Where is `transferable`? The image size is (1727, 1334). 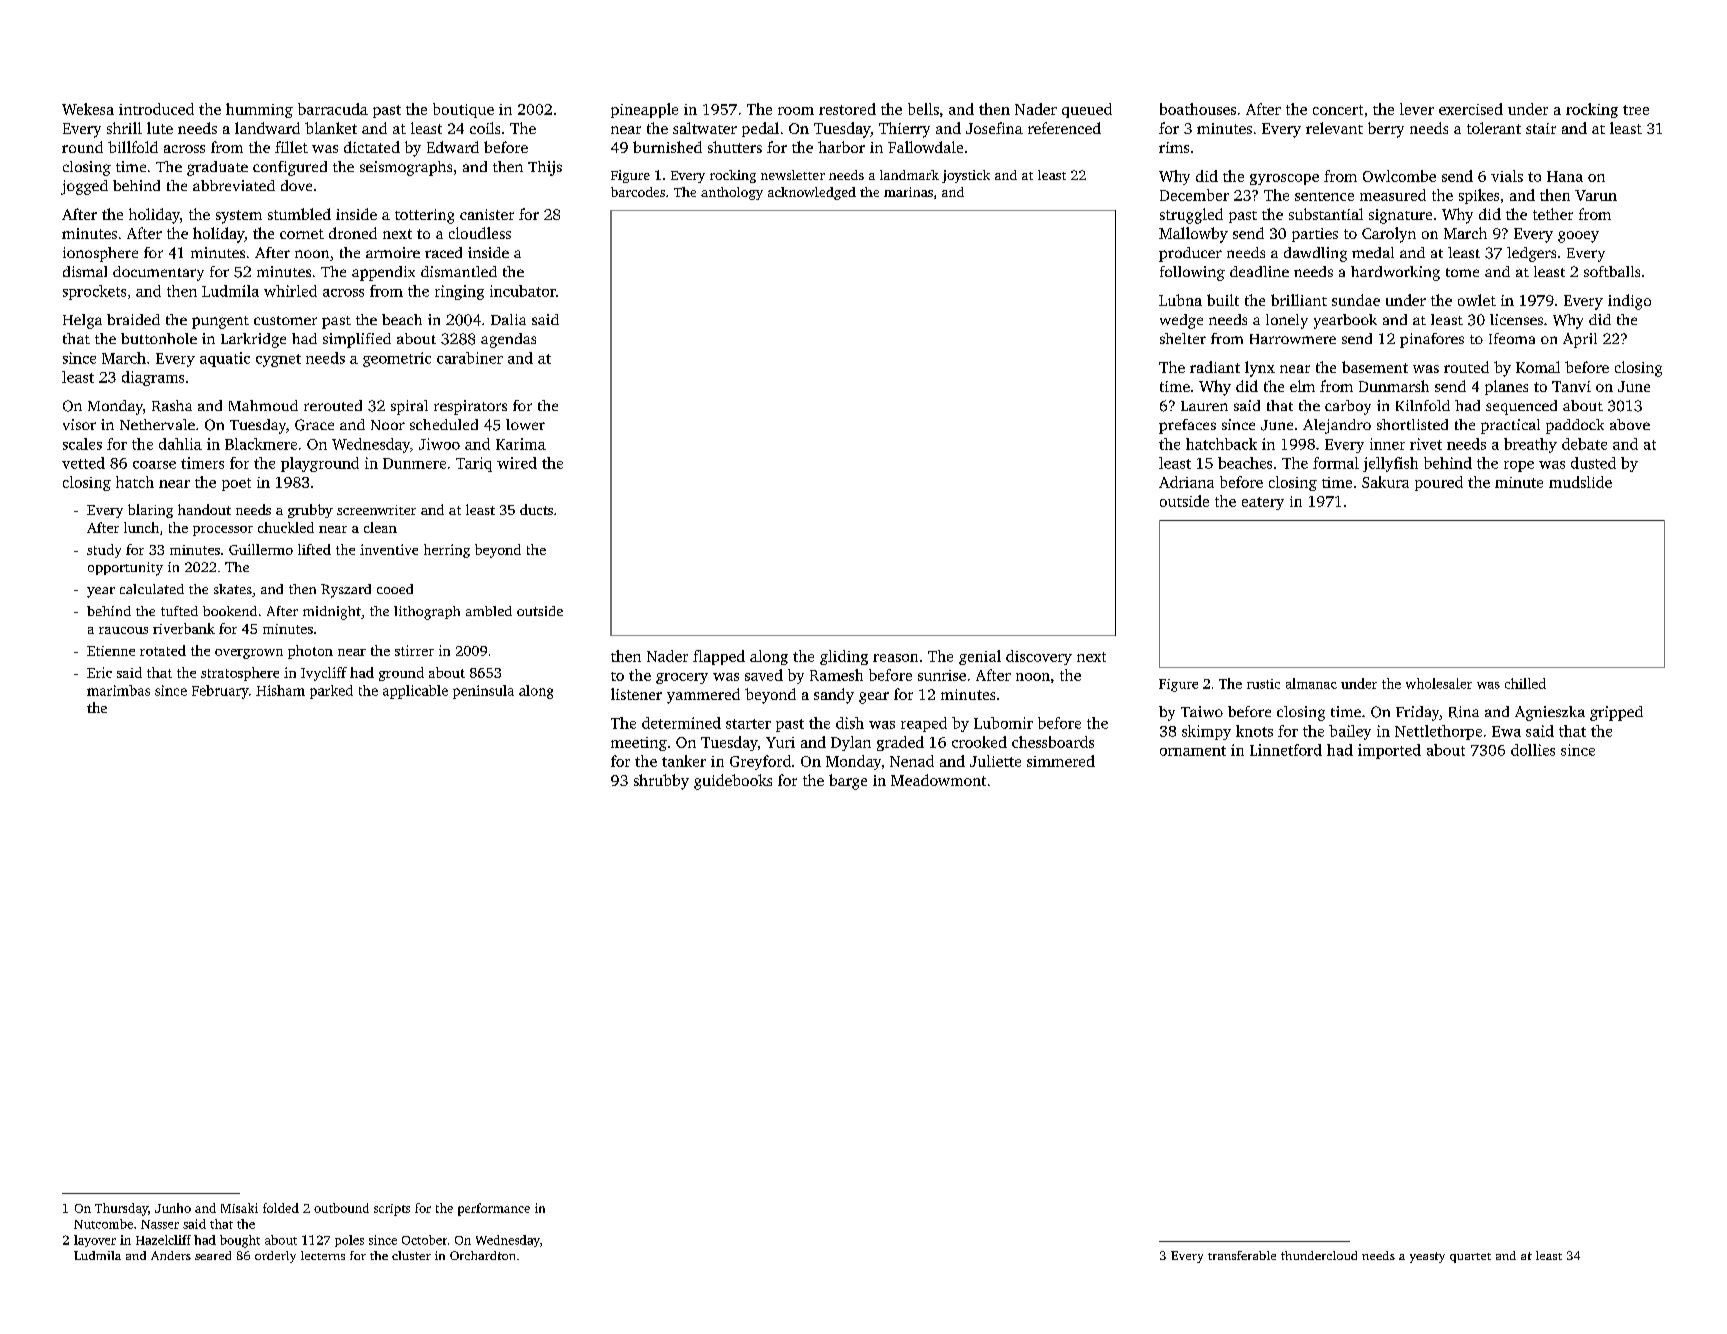
transferable is located at coordinates (1242, 1255).
